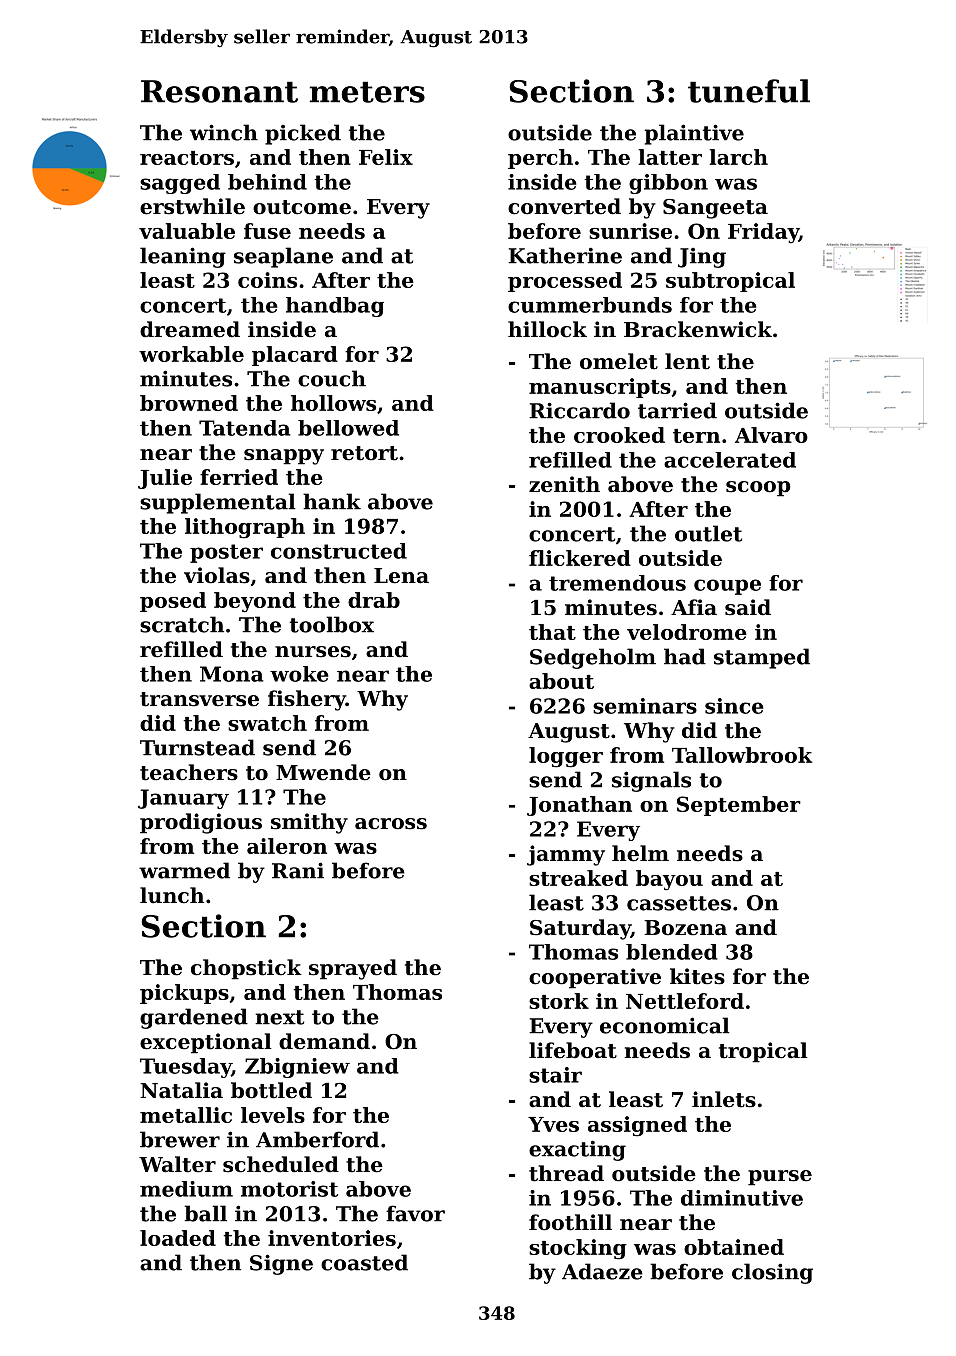 This page has width=956, height=1356. What do you see at coordinates (665, 1025) in the page?
I see `economical` at bounding box center [665, 1025].
